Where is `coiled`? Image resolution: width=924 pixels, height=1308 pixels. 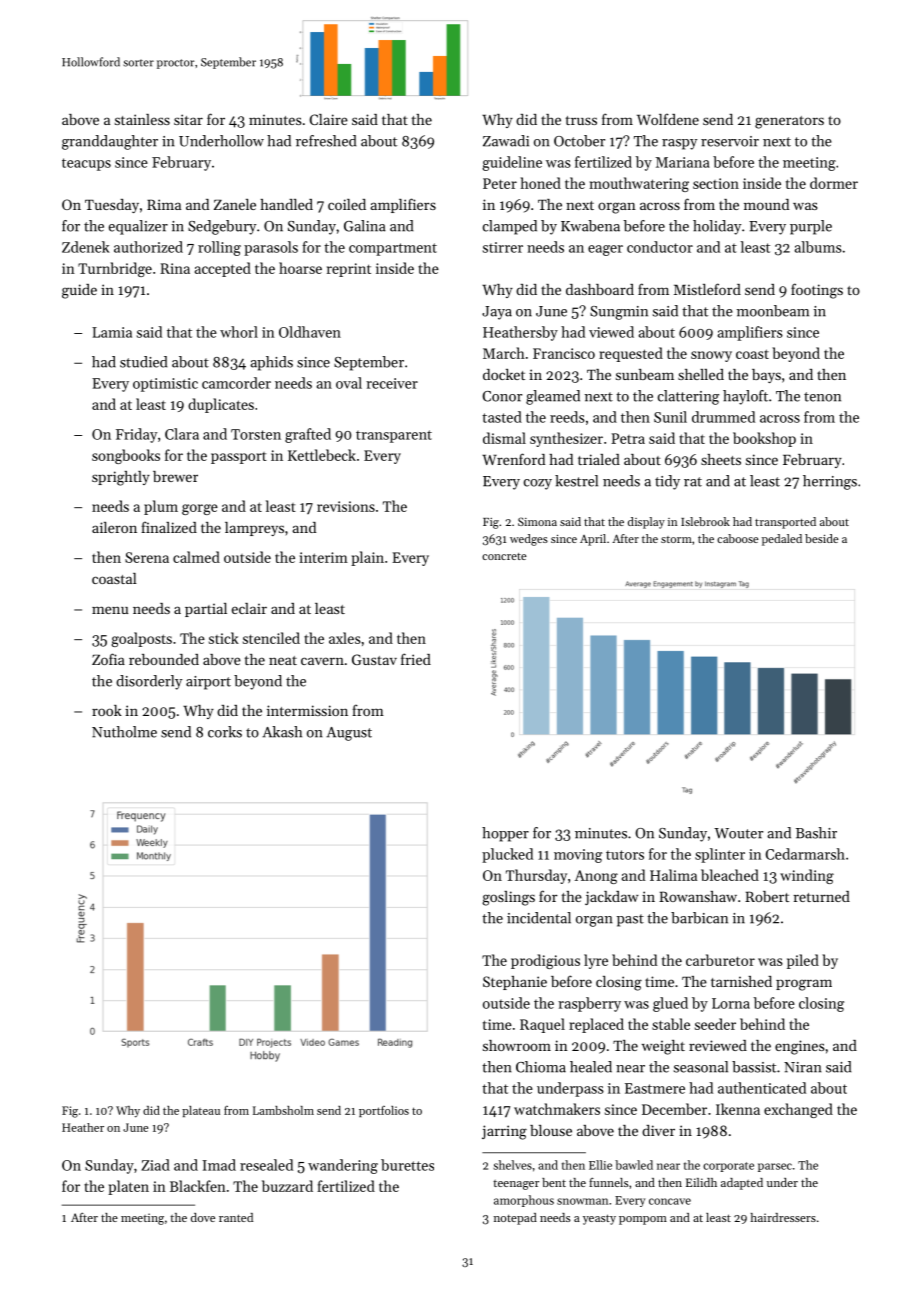 coiled is located at coordinates (347, 204).
